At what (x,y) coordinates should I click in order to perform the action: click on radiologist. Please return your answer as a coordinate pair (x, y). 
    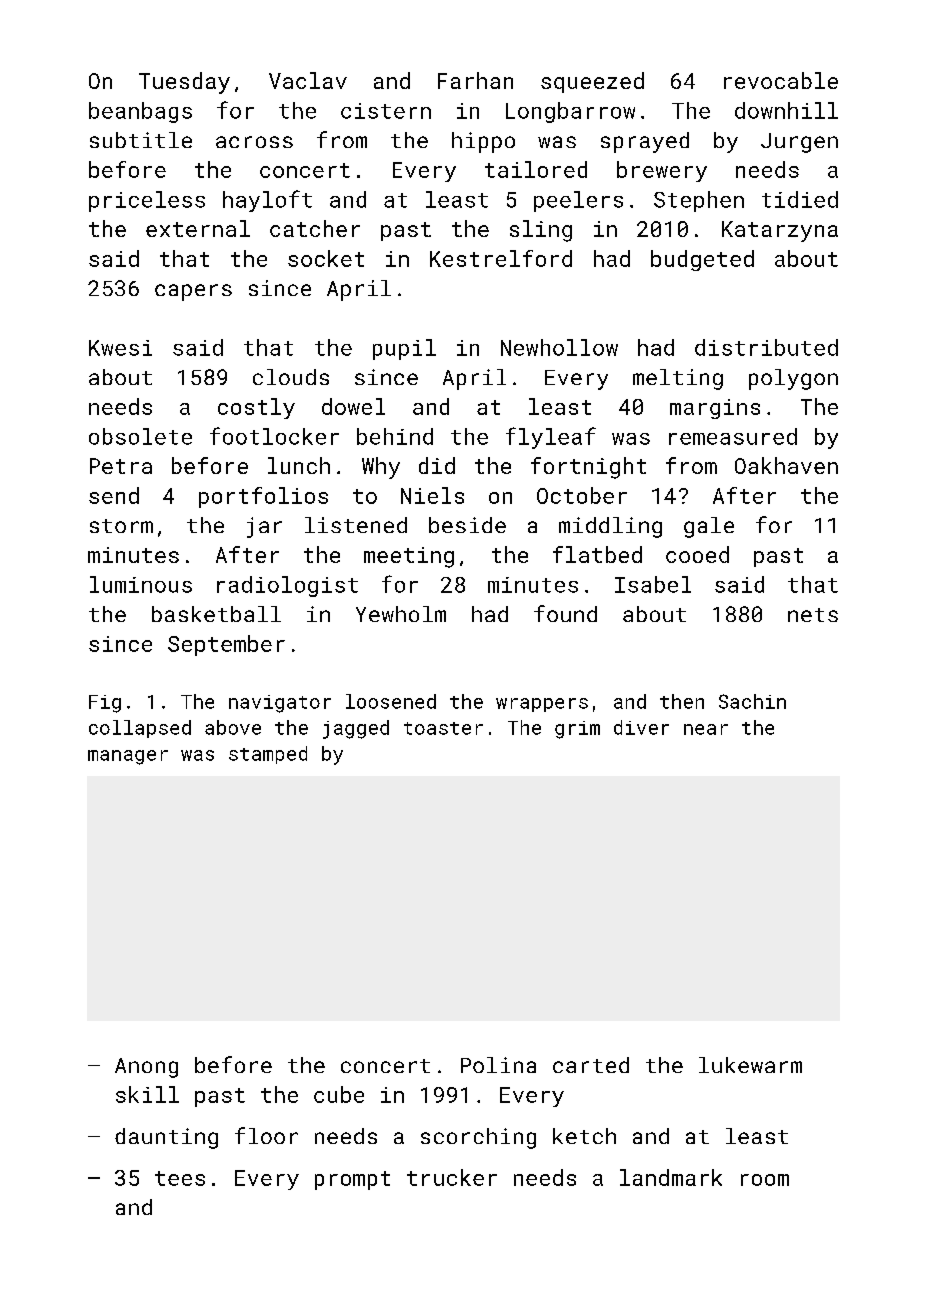
    Looking at the image, I should click on (287, 586).
